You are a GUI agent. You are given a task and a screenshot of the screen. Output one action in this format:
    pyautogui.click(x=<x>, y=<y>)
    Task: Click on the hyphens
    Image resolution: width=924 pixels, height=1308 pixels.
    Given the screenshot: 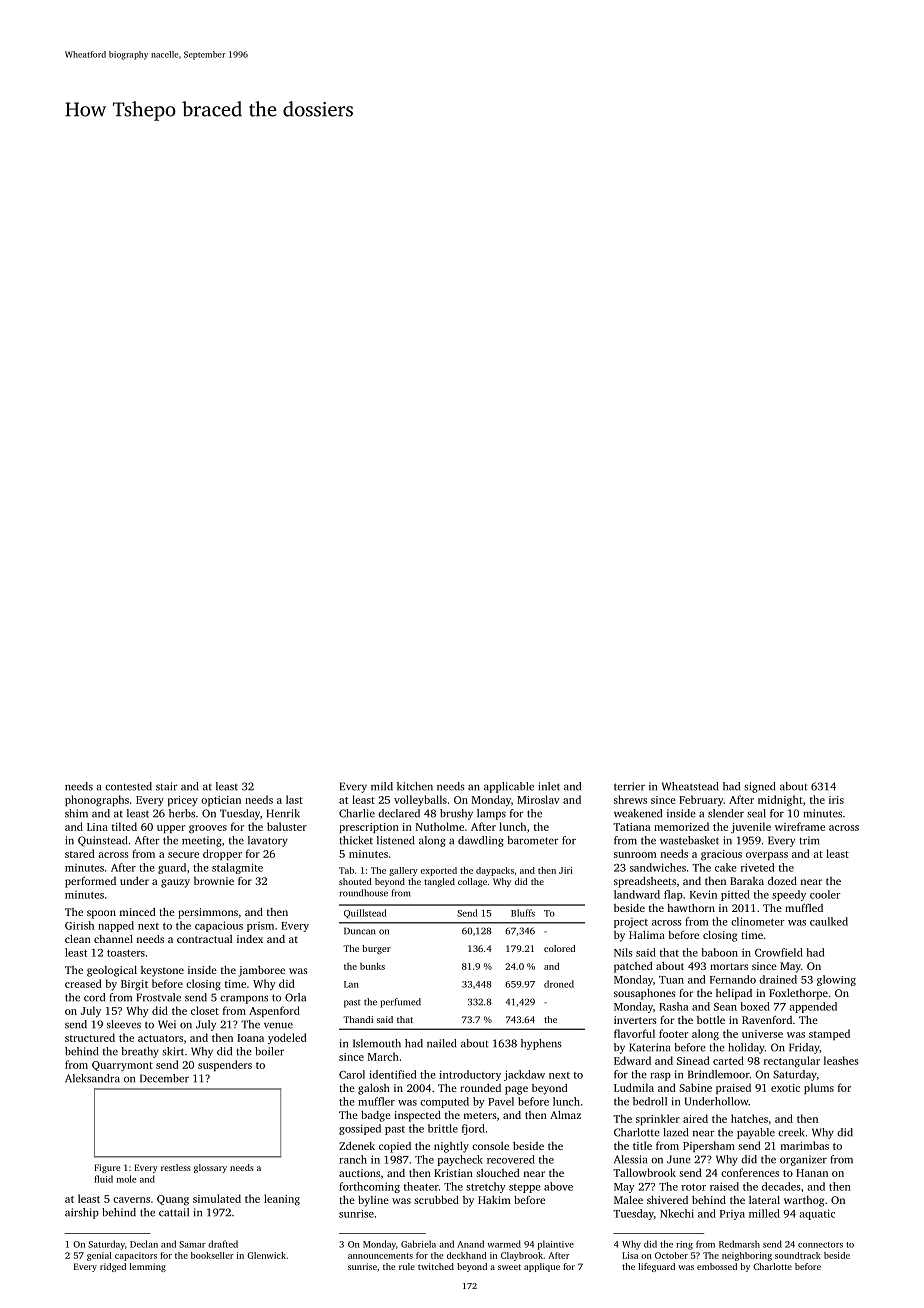 What is the action you would take?
    pyautogui.click(x=541, y=1044)
